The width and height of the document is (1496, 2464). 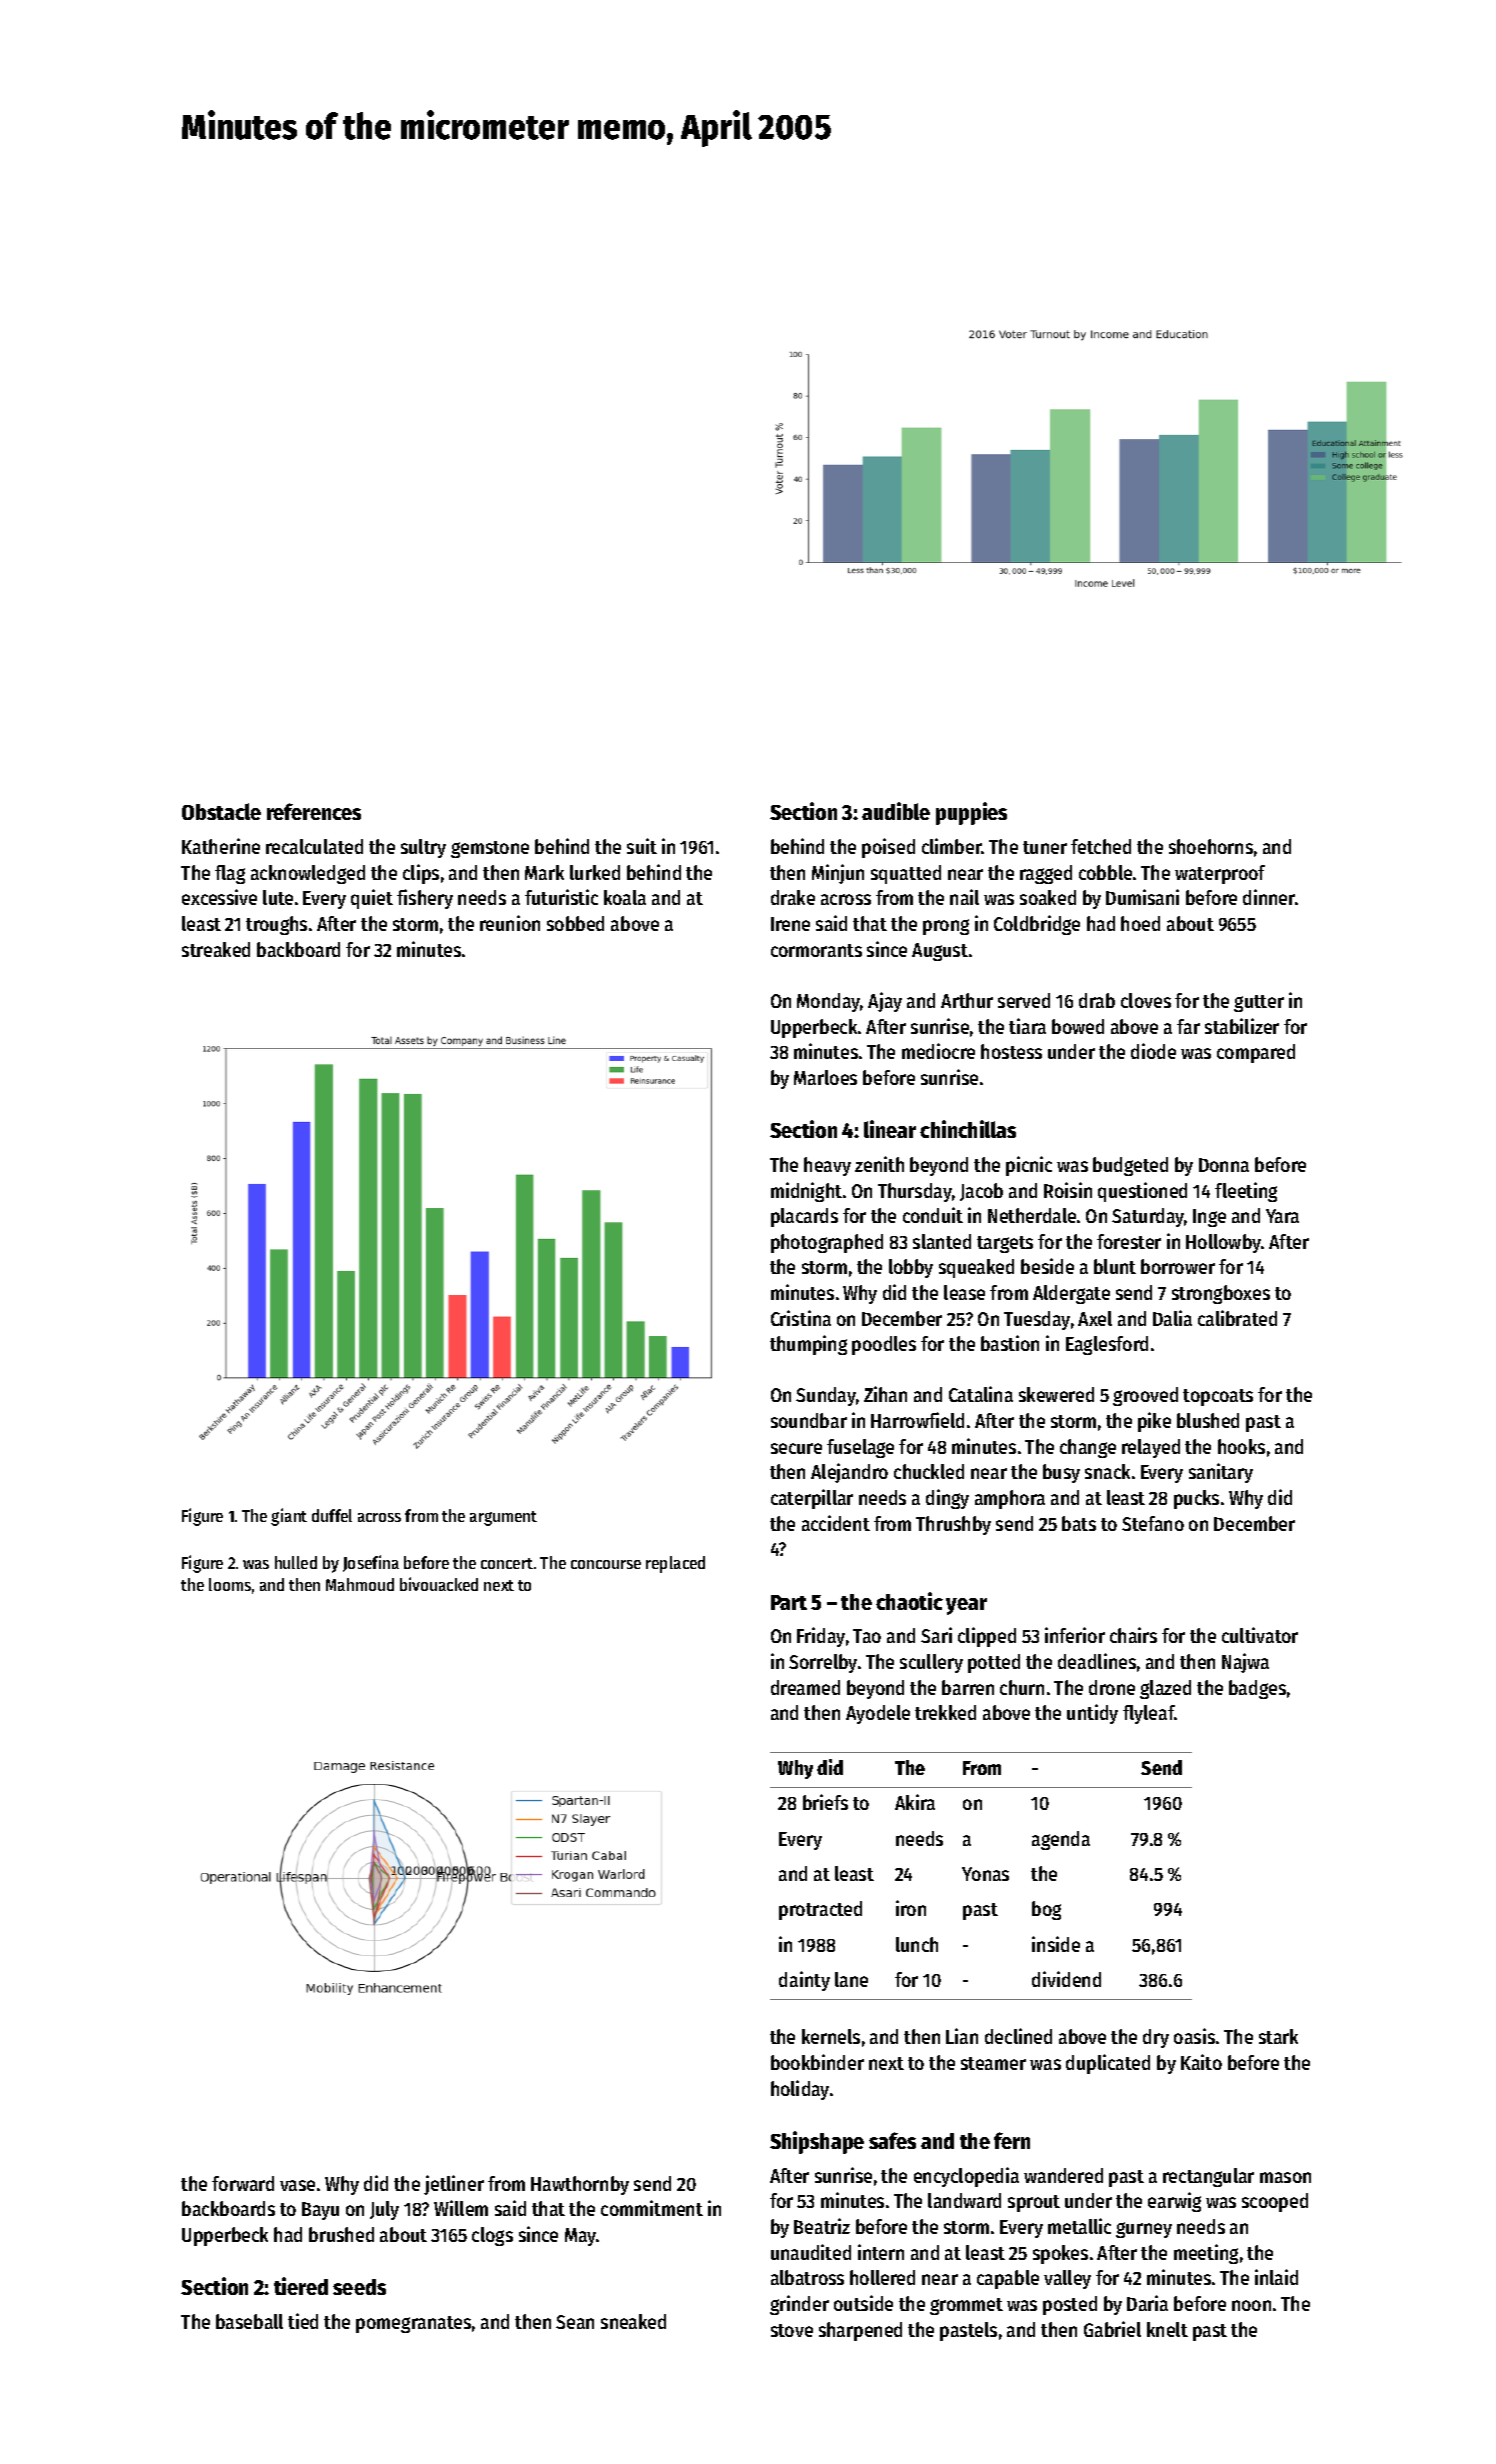 What do you see at coordinates (1221, 1473) in the document?
I see `sanitary` at bounding box center [1221, 1473].
